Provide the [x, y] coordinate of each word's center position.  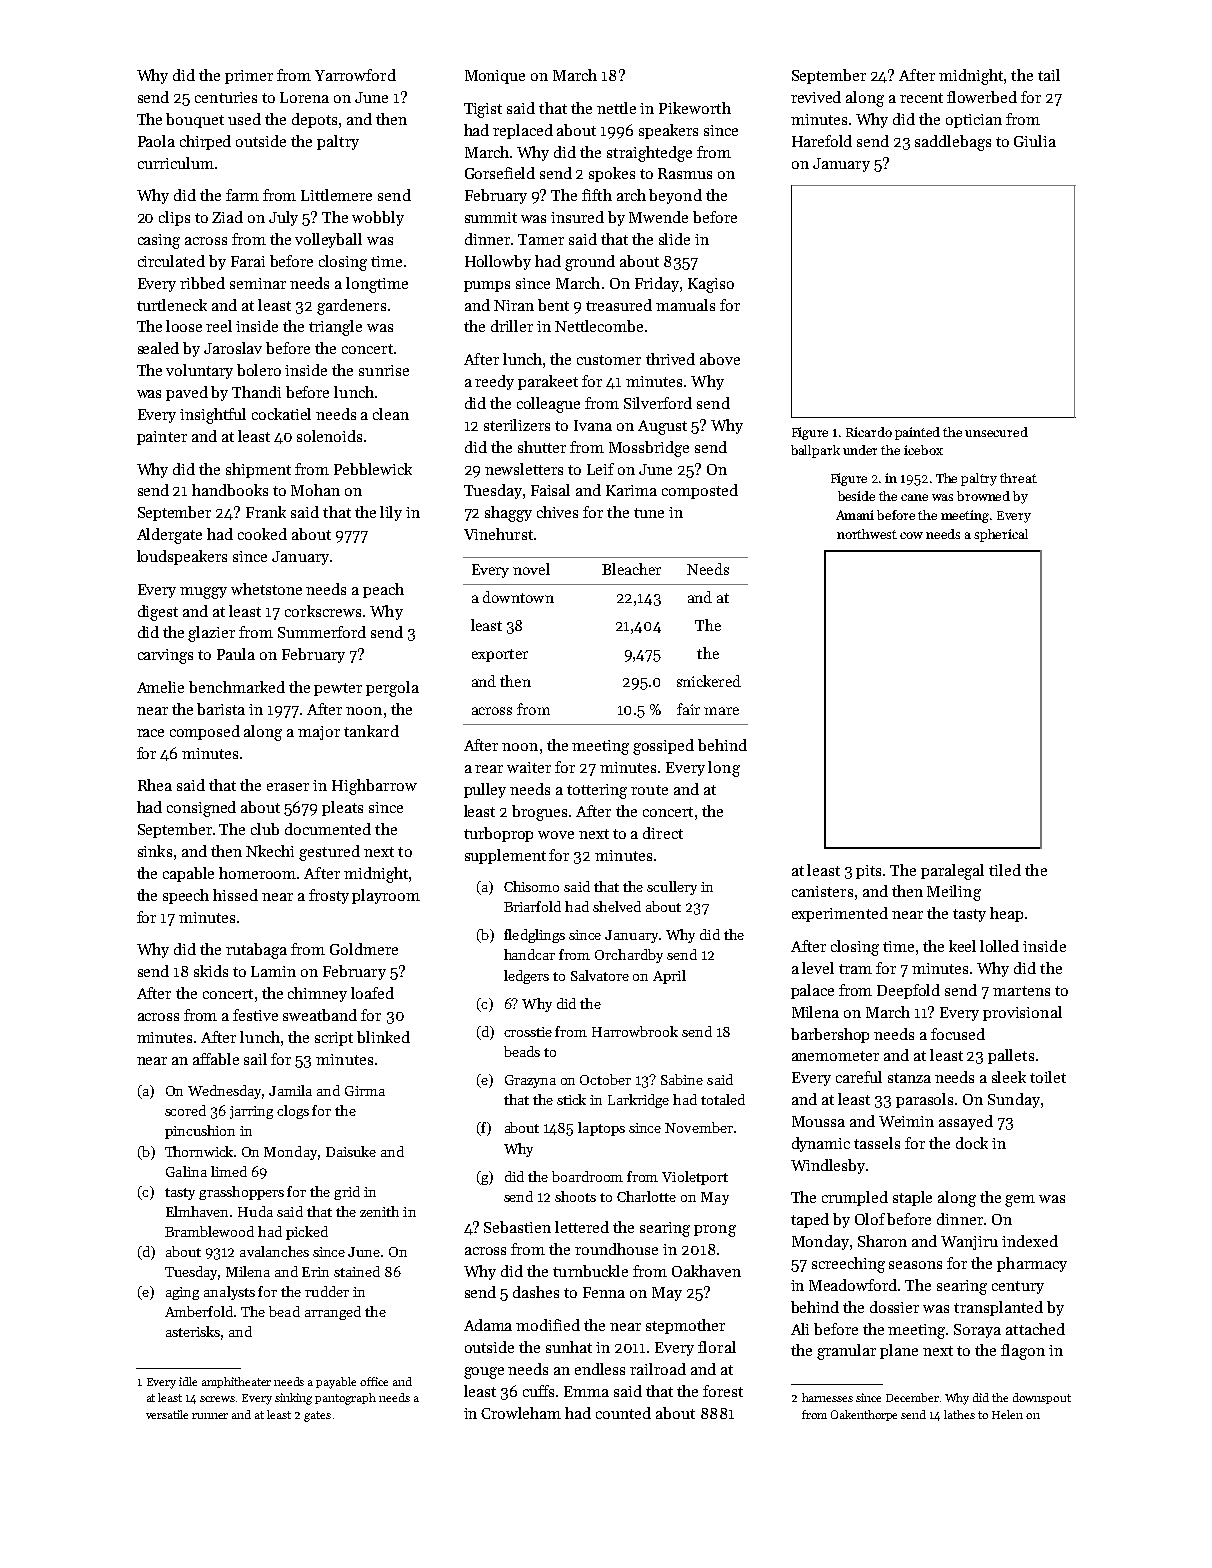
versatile [167, 1414]
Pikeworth [695, 108]
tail [1049, 75]
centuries [226, 97]
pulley [485, 790]
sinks [155, 851]
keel [962, 946]
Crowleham [521, 1413]
